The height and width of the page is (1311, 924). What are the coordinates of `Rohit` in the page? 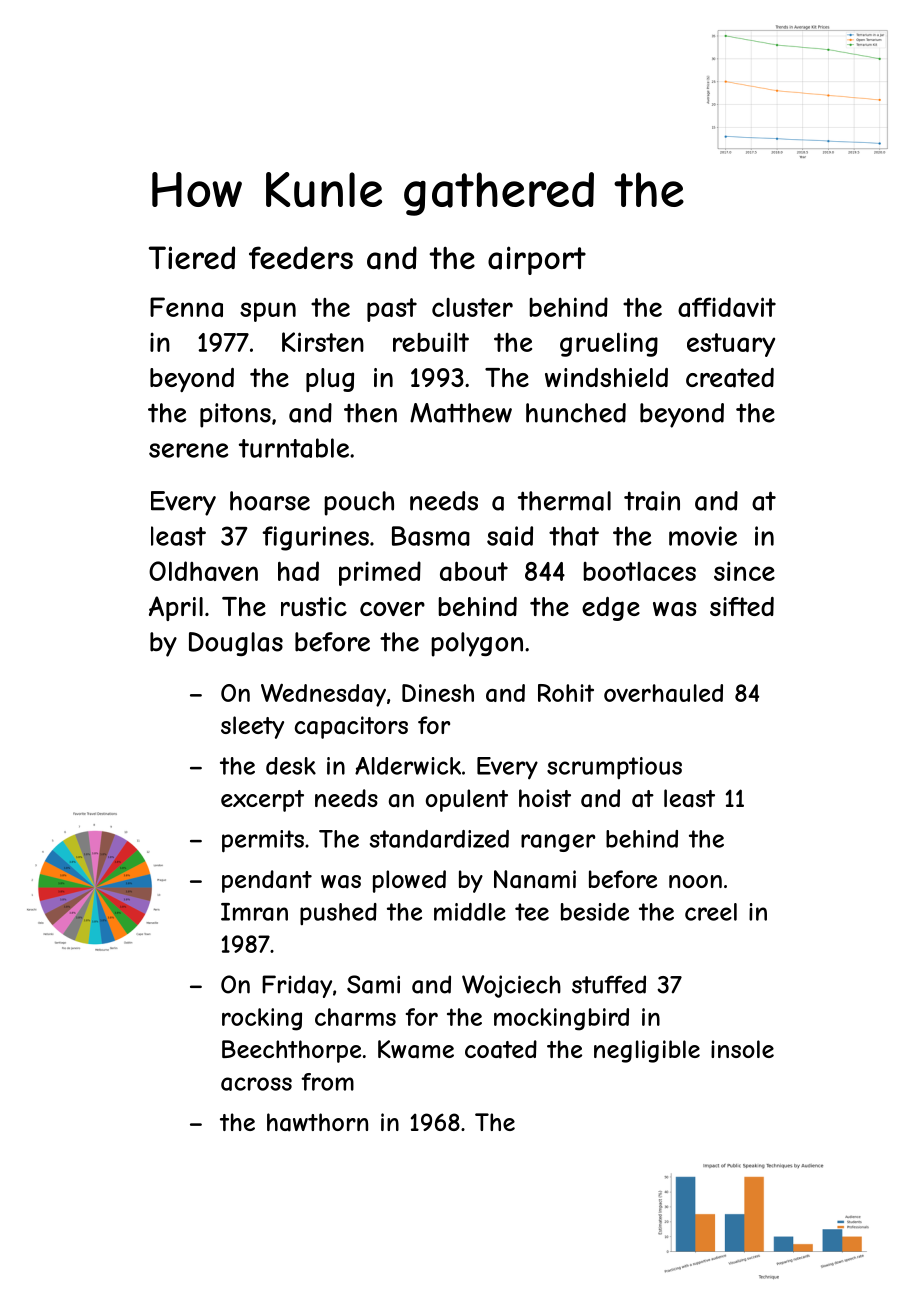 It's located at (566, 693).
